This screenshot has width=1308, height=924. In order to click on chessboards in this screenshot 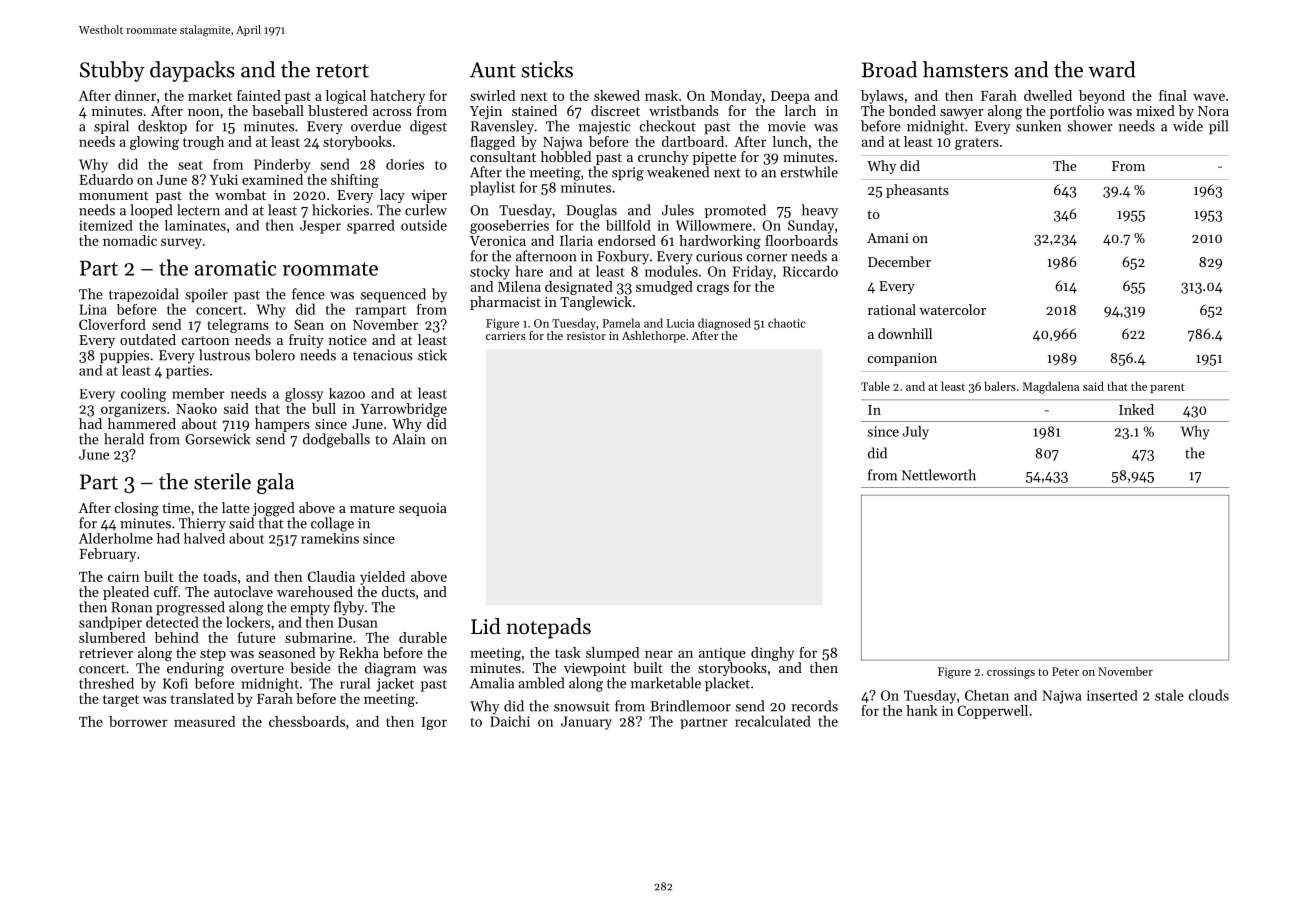, I will do `click(307, 721)`.
